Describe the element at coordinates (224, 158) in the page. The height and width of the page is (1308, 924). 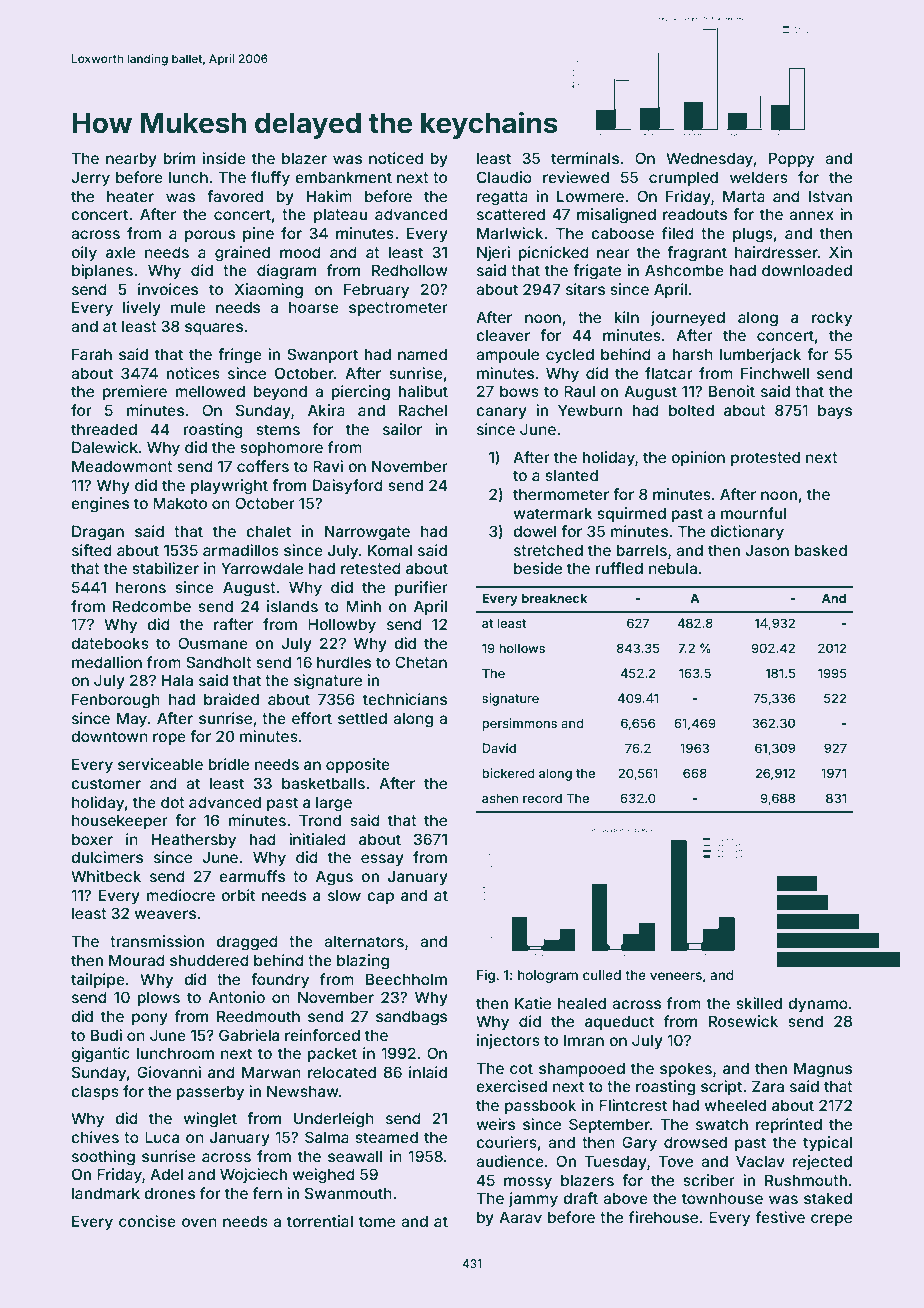
I see `inside` at that location.
